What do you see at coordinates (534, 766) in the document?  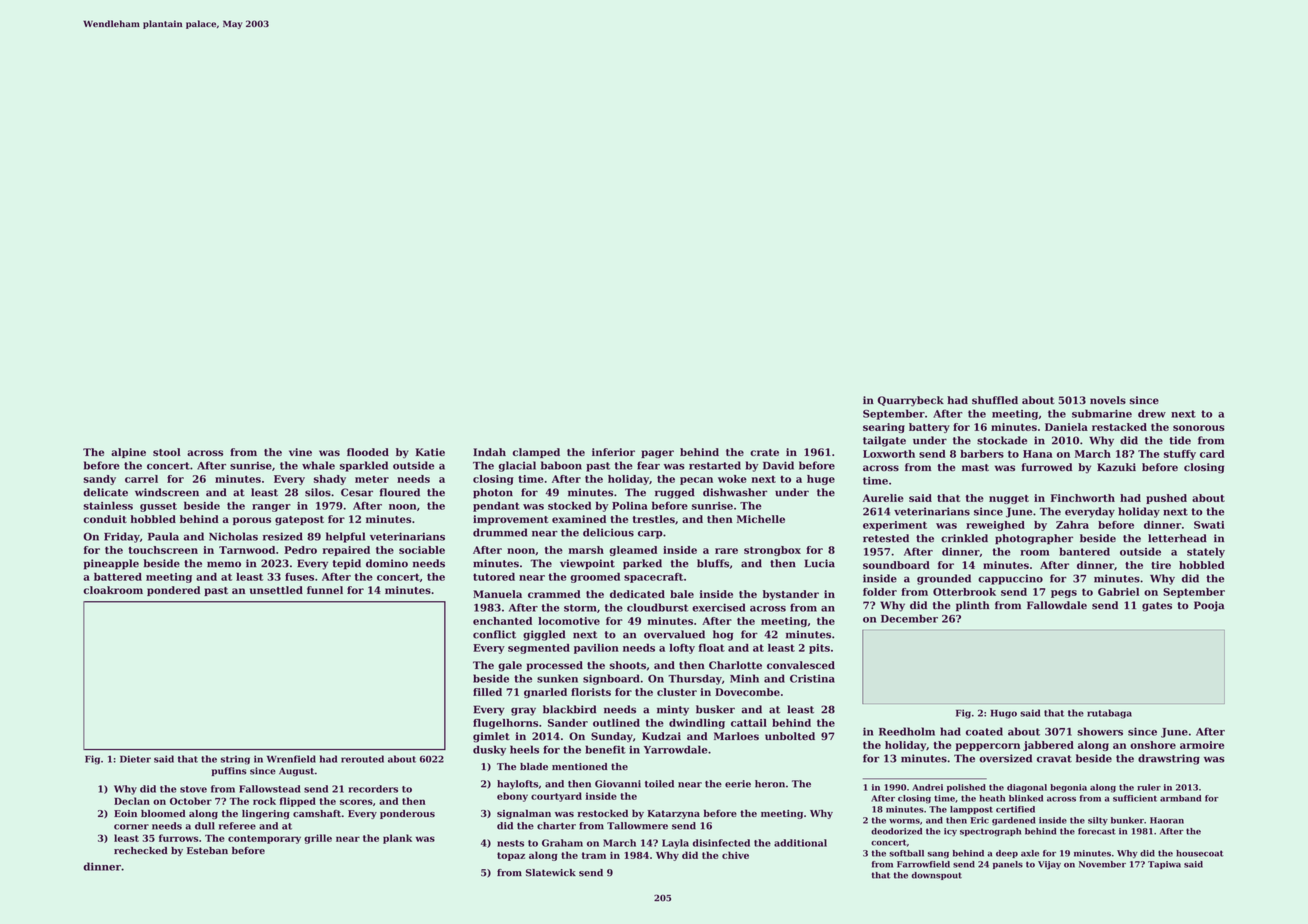 I see `blade` at bounding box center [534, 766].
